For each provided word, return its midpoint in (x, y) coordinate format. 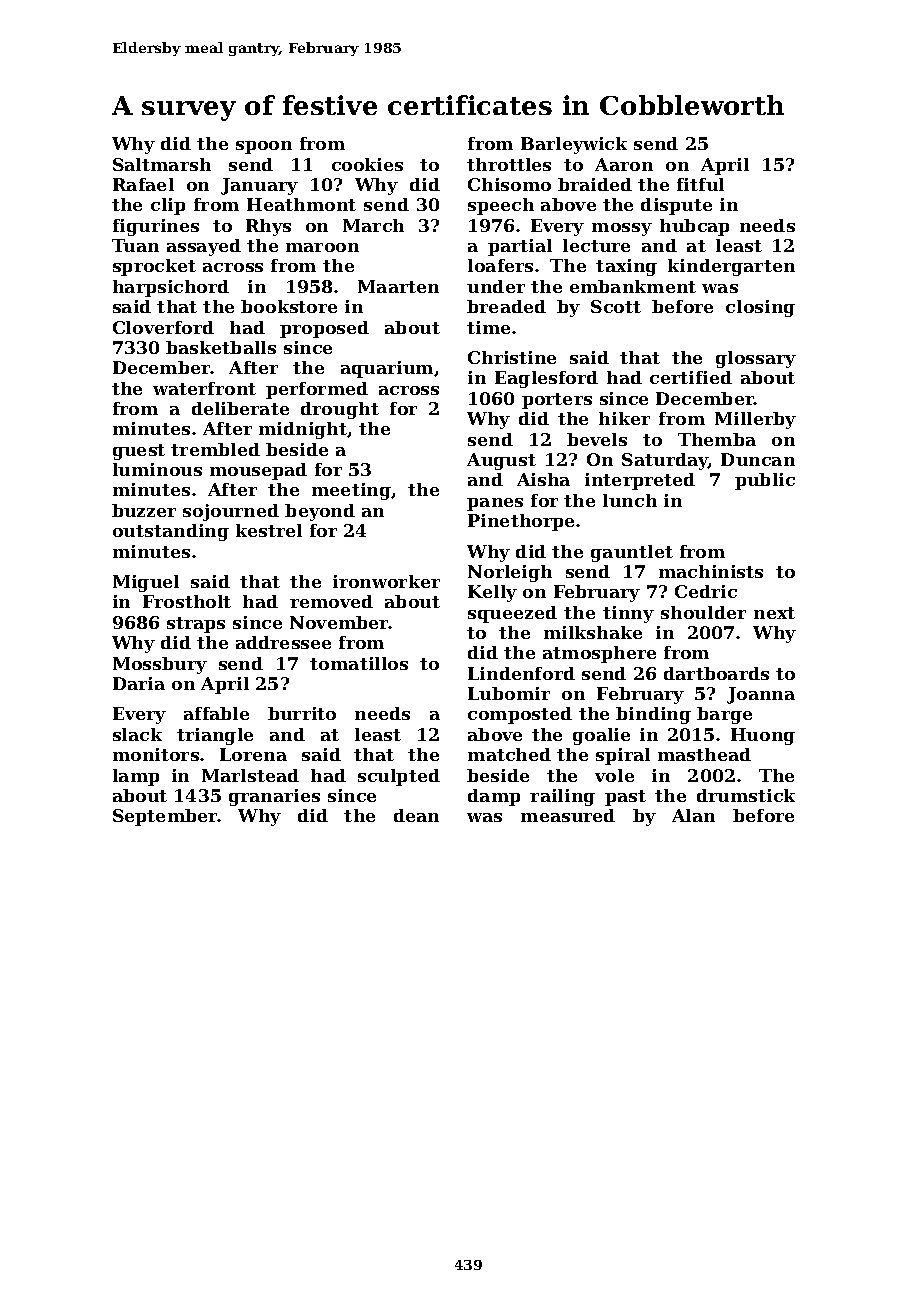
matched (509, 754)
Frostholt (187, 601)
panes (495, 504)
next (774, 613)
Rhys (268, 227)
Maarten (398, 286)
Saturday (665, 461)
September (165, 817)
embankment (633, 286)
